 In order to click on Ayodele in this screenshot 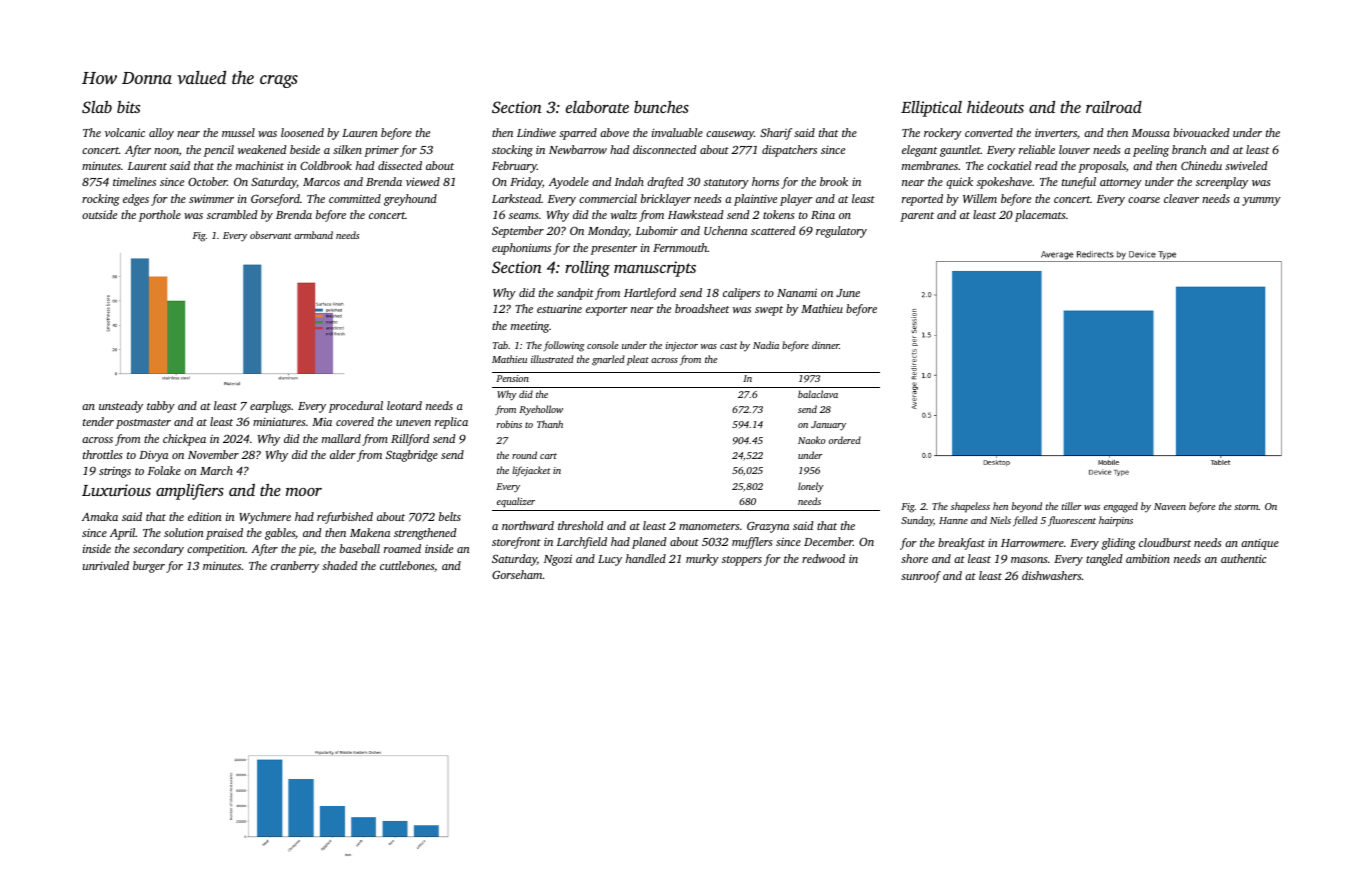, I will do `click(569, 183)`.
